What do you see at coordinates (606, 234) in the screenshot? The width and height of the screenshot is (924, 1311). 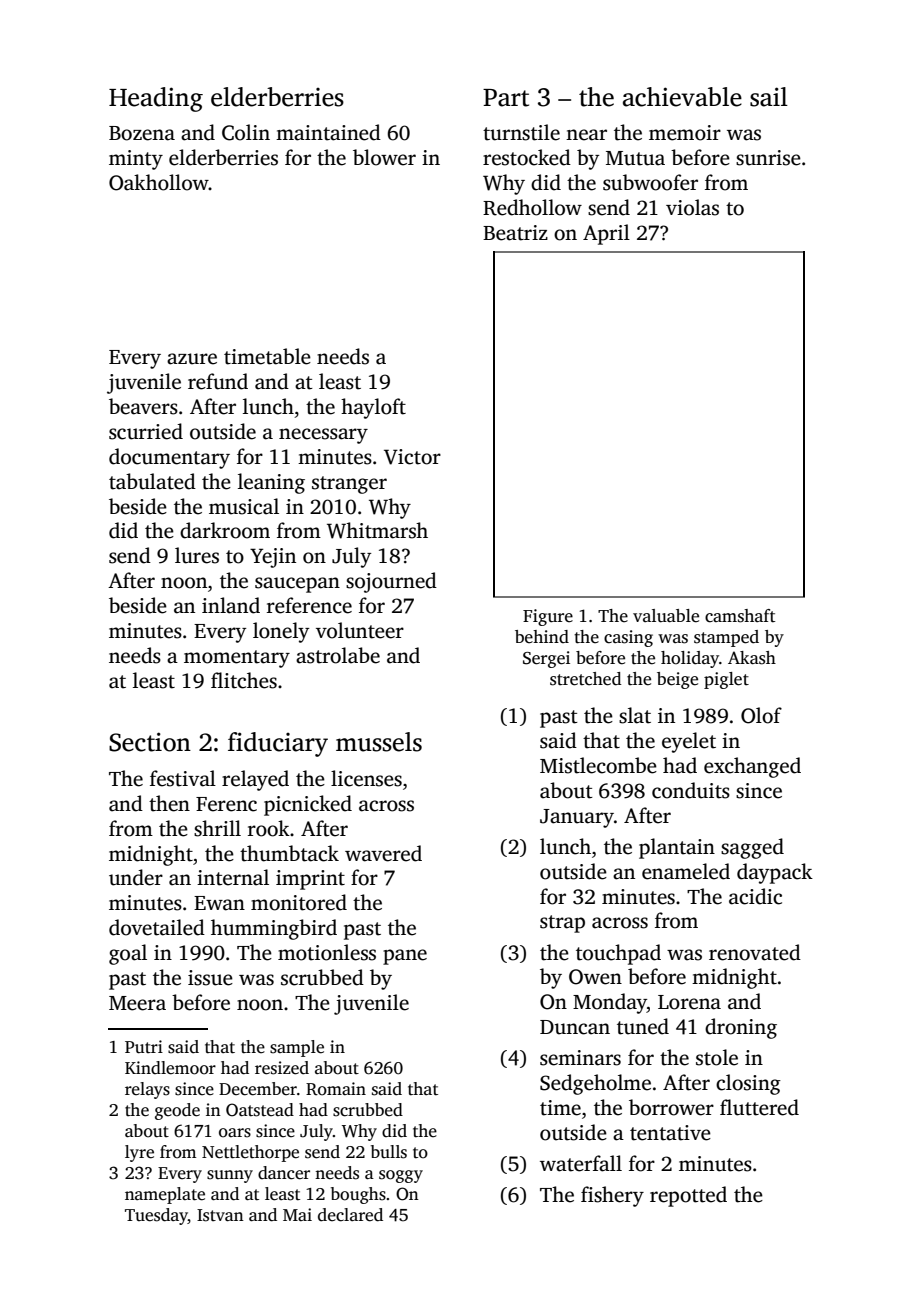 I see `April` at bounding box center [606, 234].
